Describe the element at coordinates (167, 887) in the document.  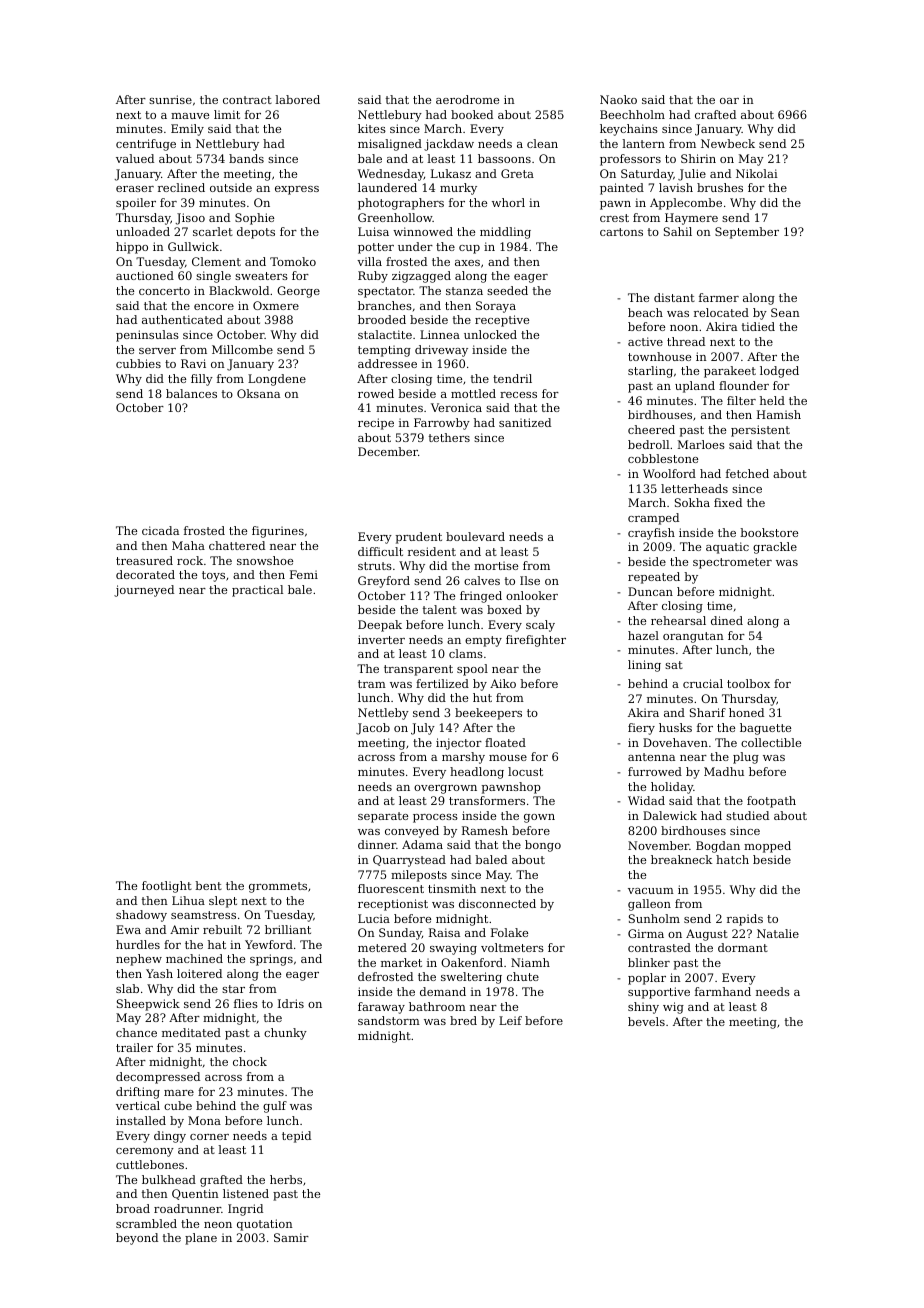
I see `footlight` at that location.
